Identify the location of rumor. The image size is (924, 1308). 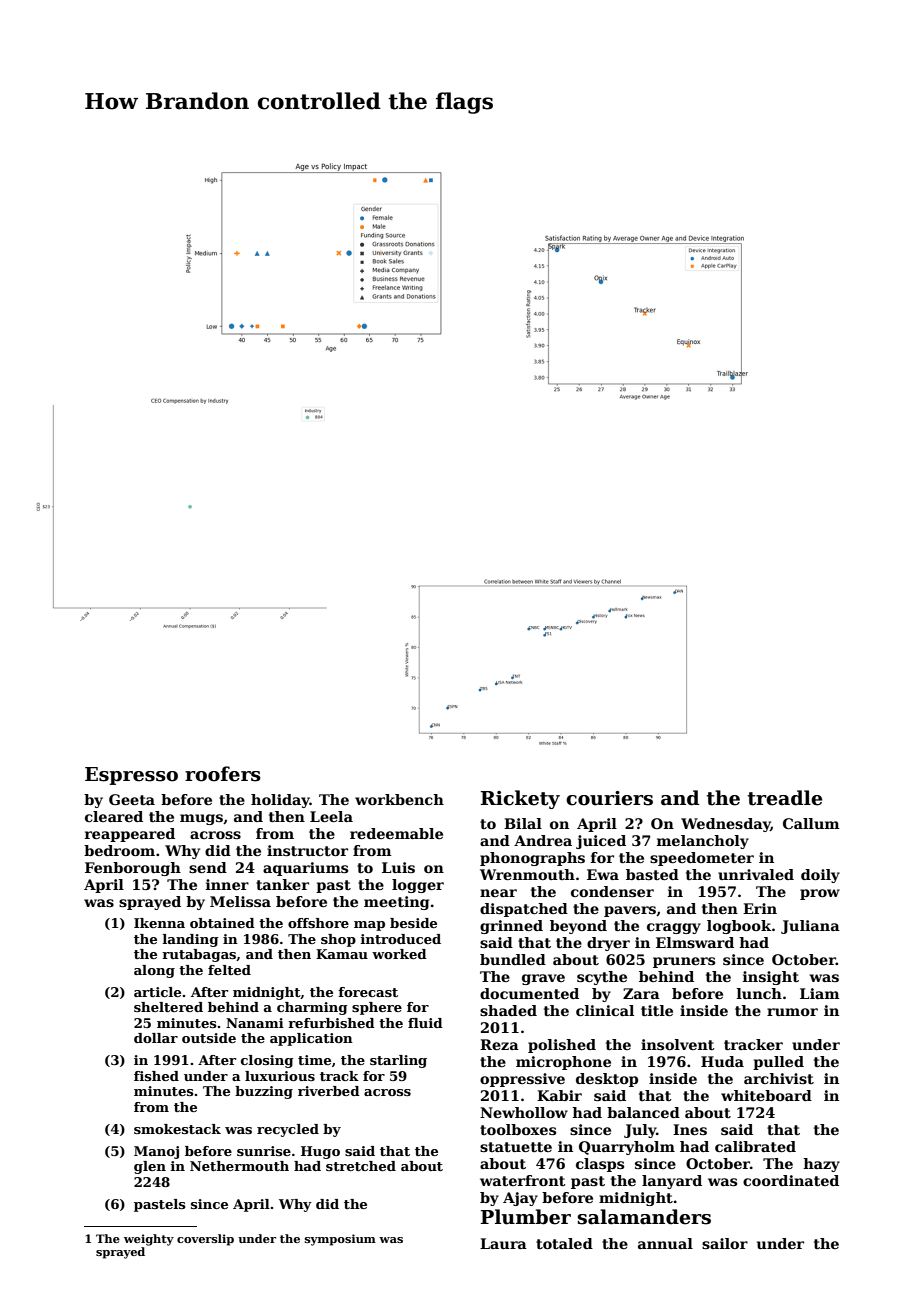
(792, 1012).
